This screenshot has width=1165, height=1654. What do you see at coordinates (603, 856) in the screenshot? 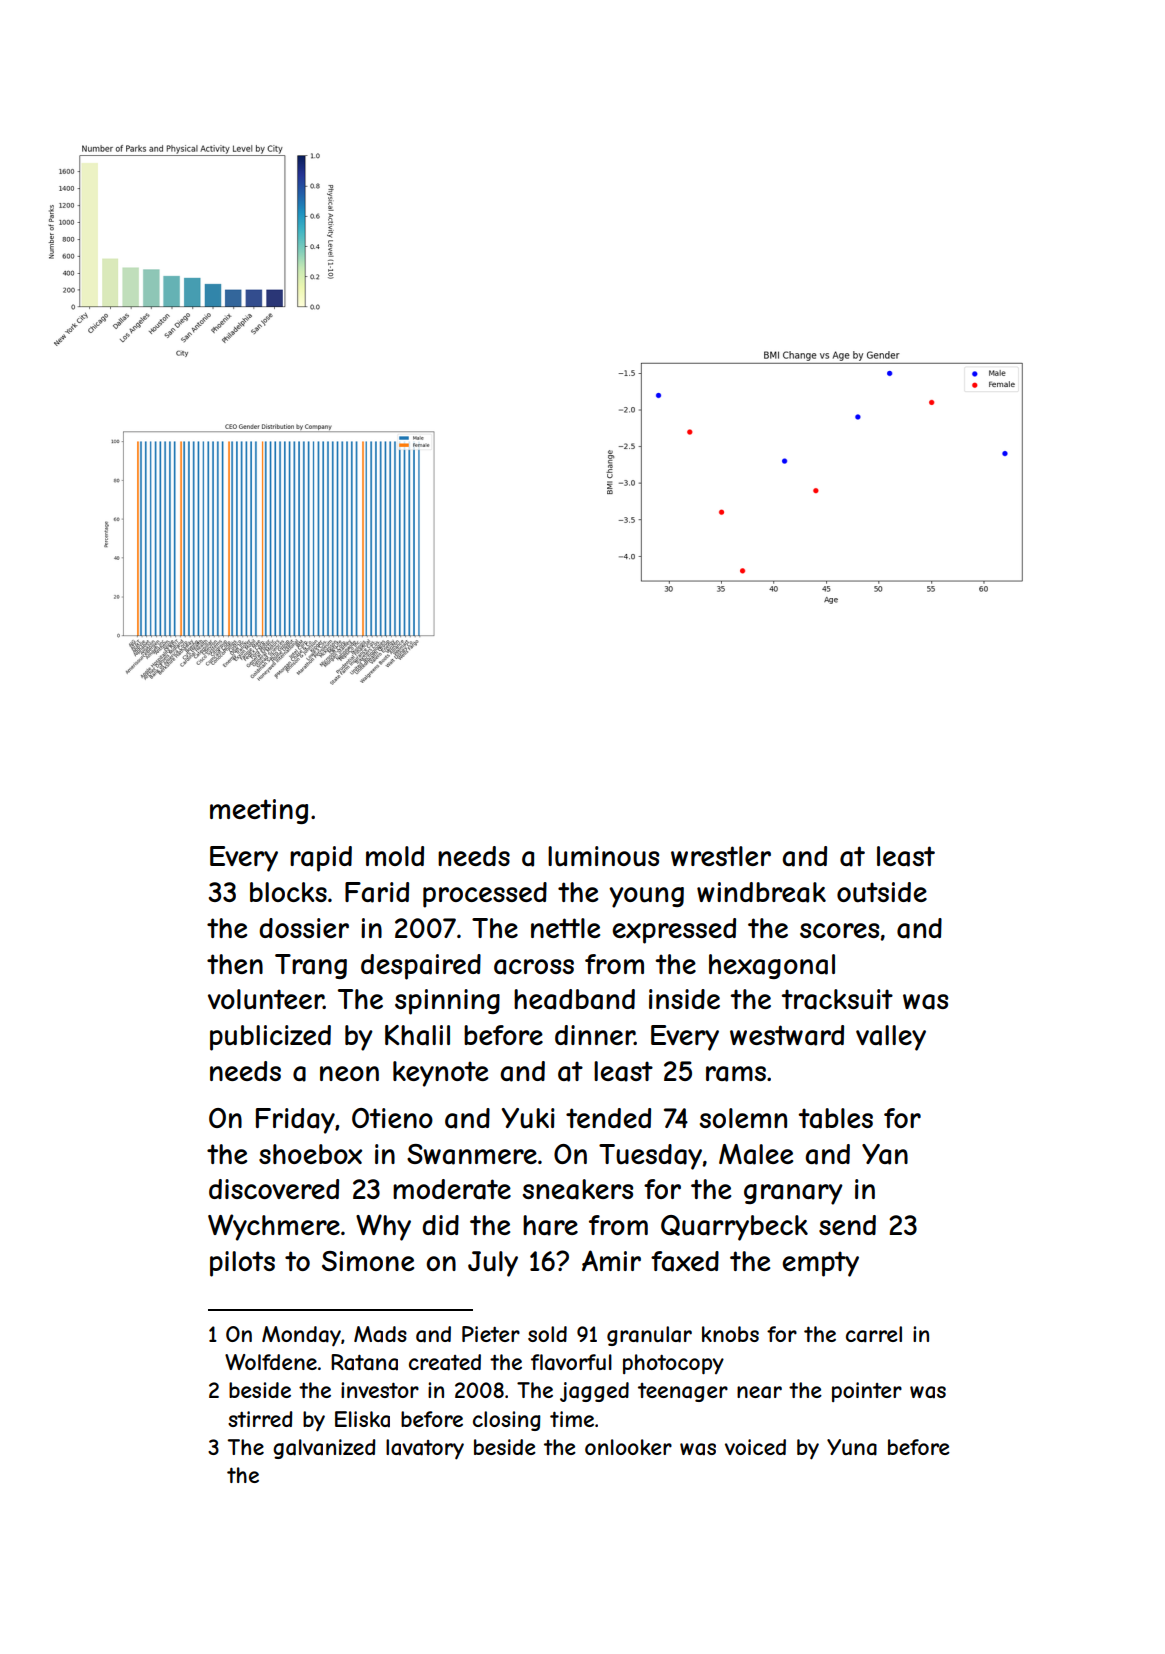
I see `luminous` at bounding box center [603, 856].
